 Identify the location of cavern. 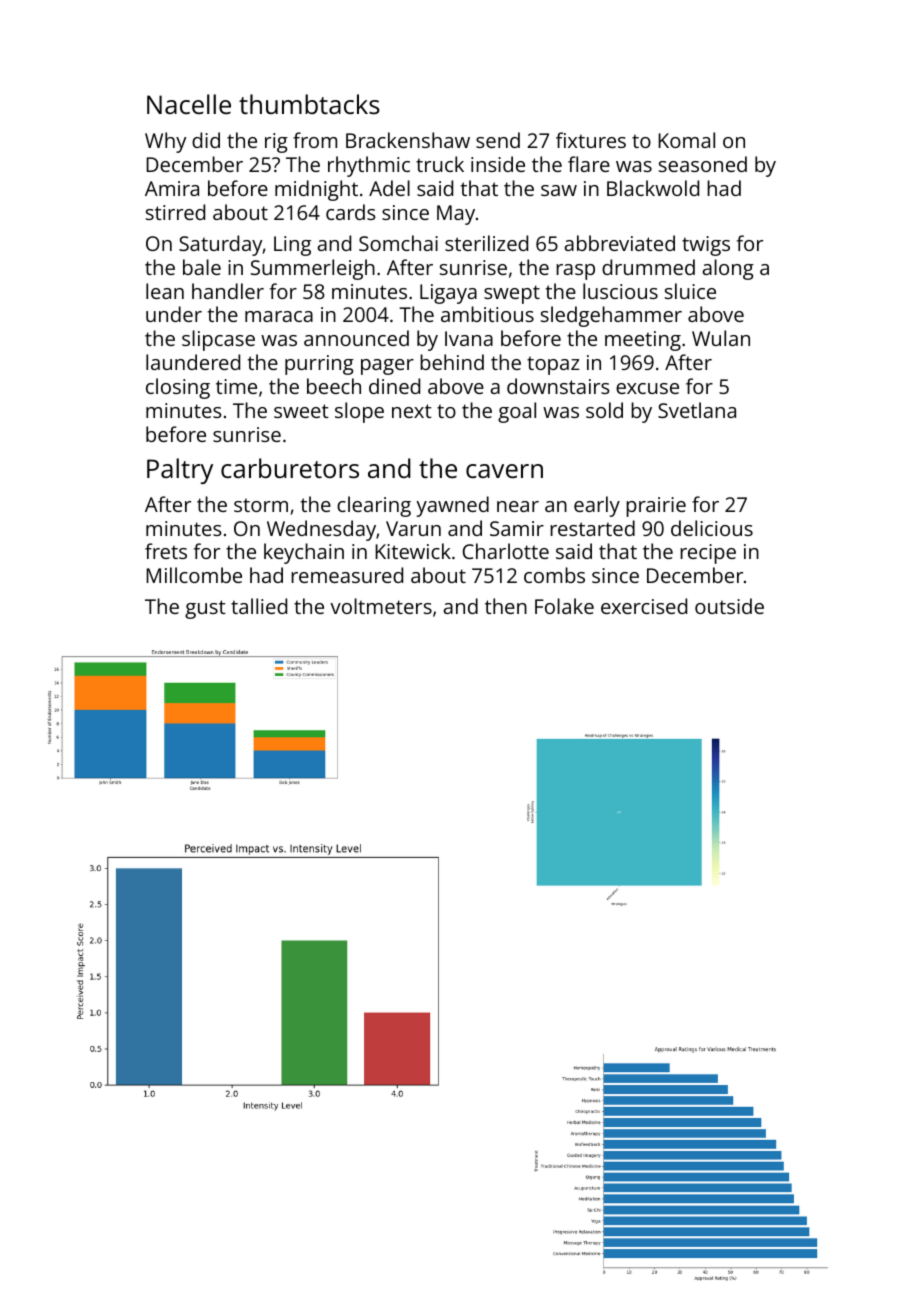
(504, 471).
